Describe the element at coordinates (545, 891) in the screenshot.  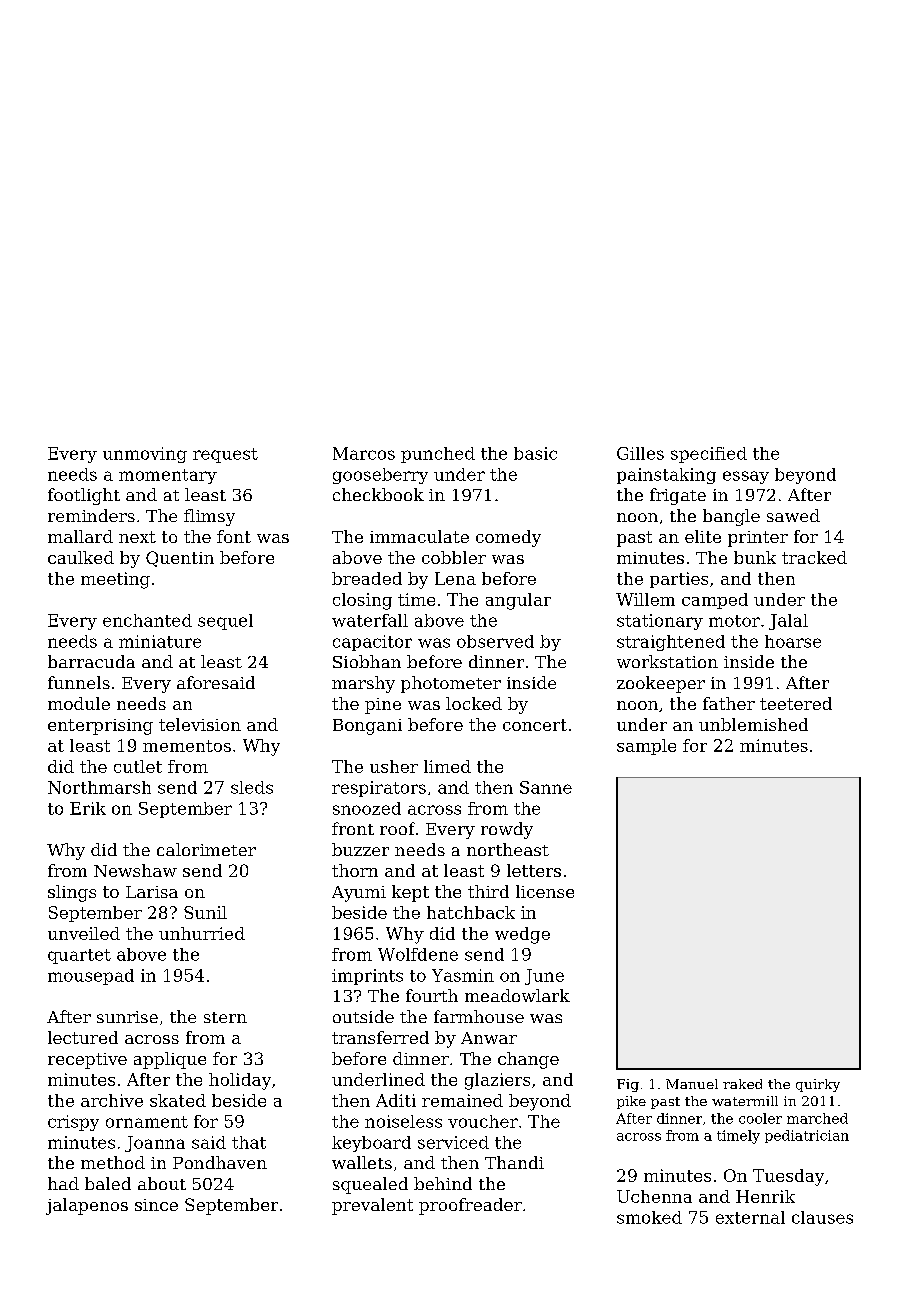
I see `license` at that location.
